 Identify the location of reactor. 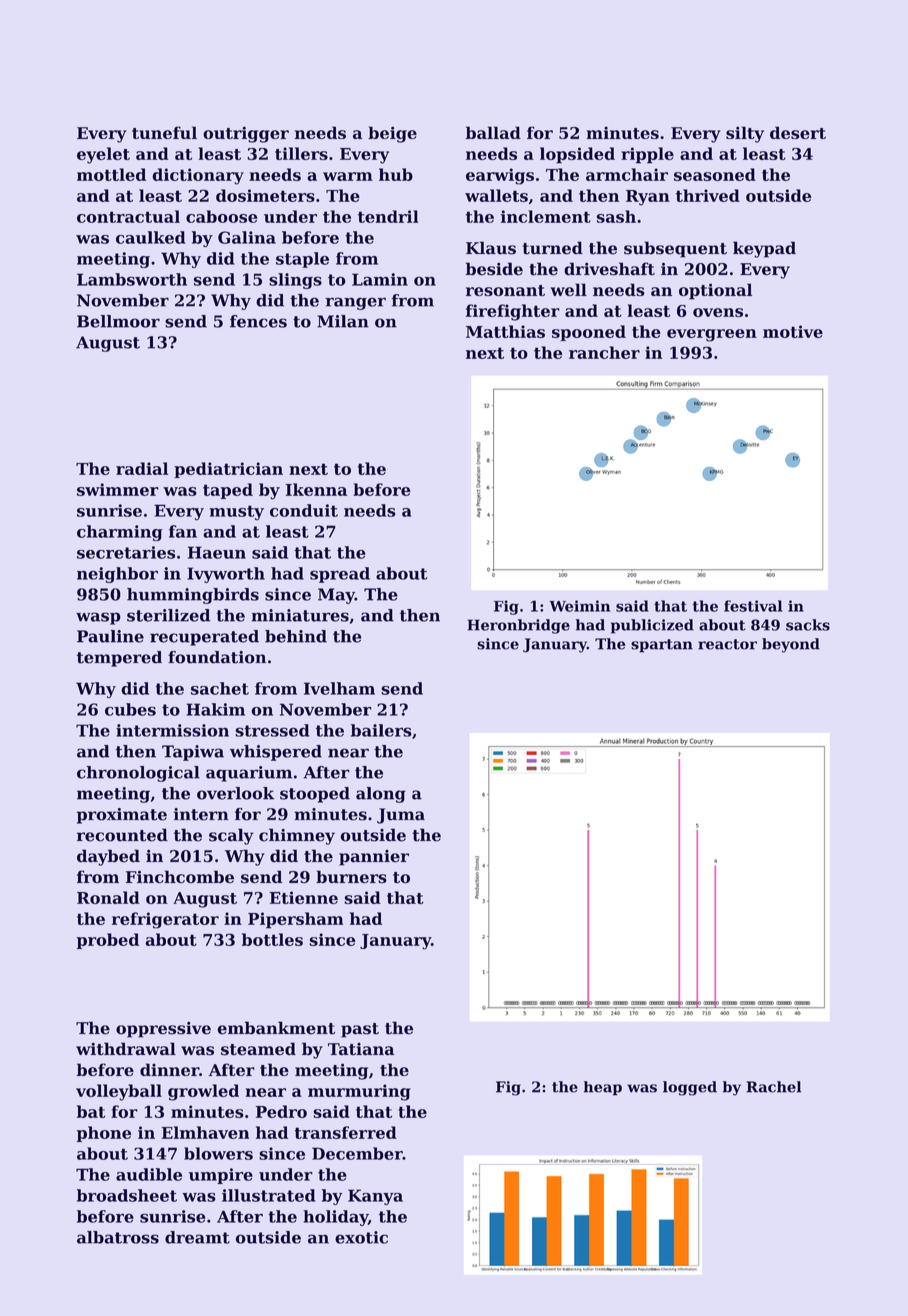
(727, 644).
